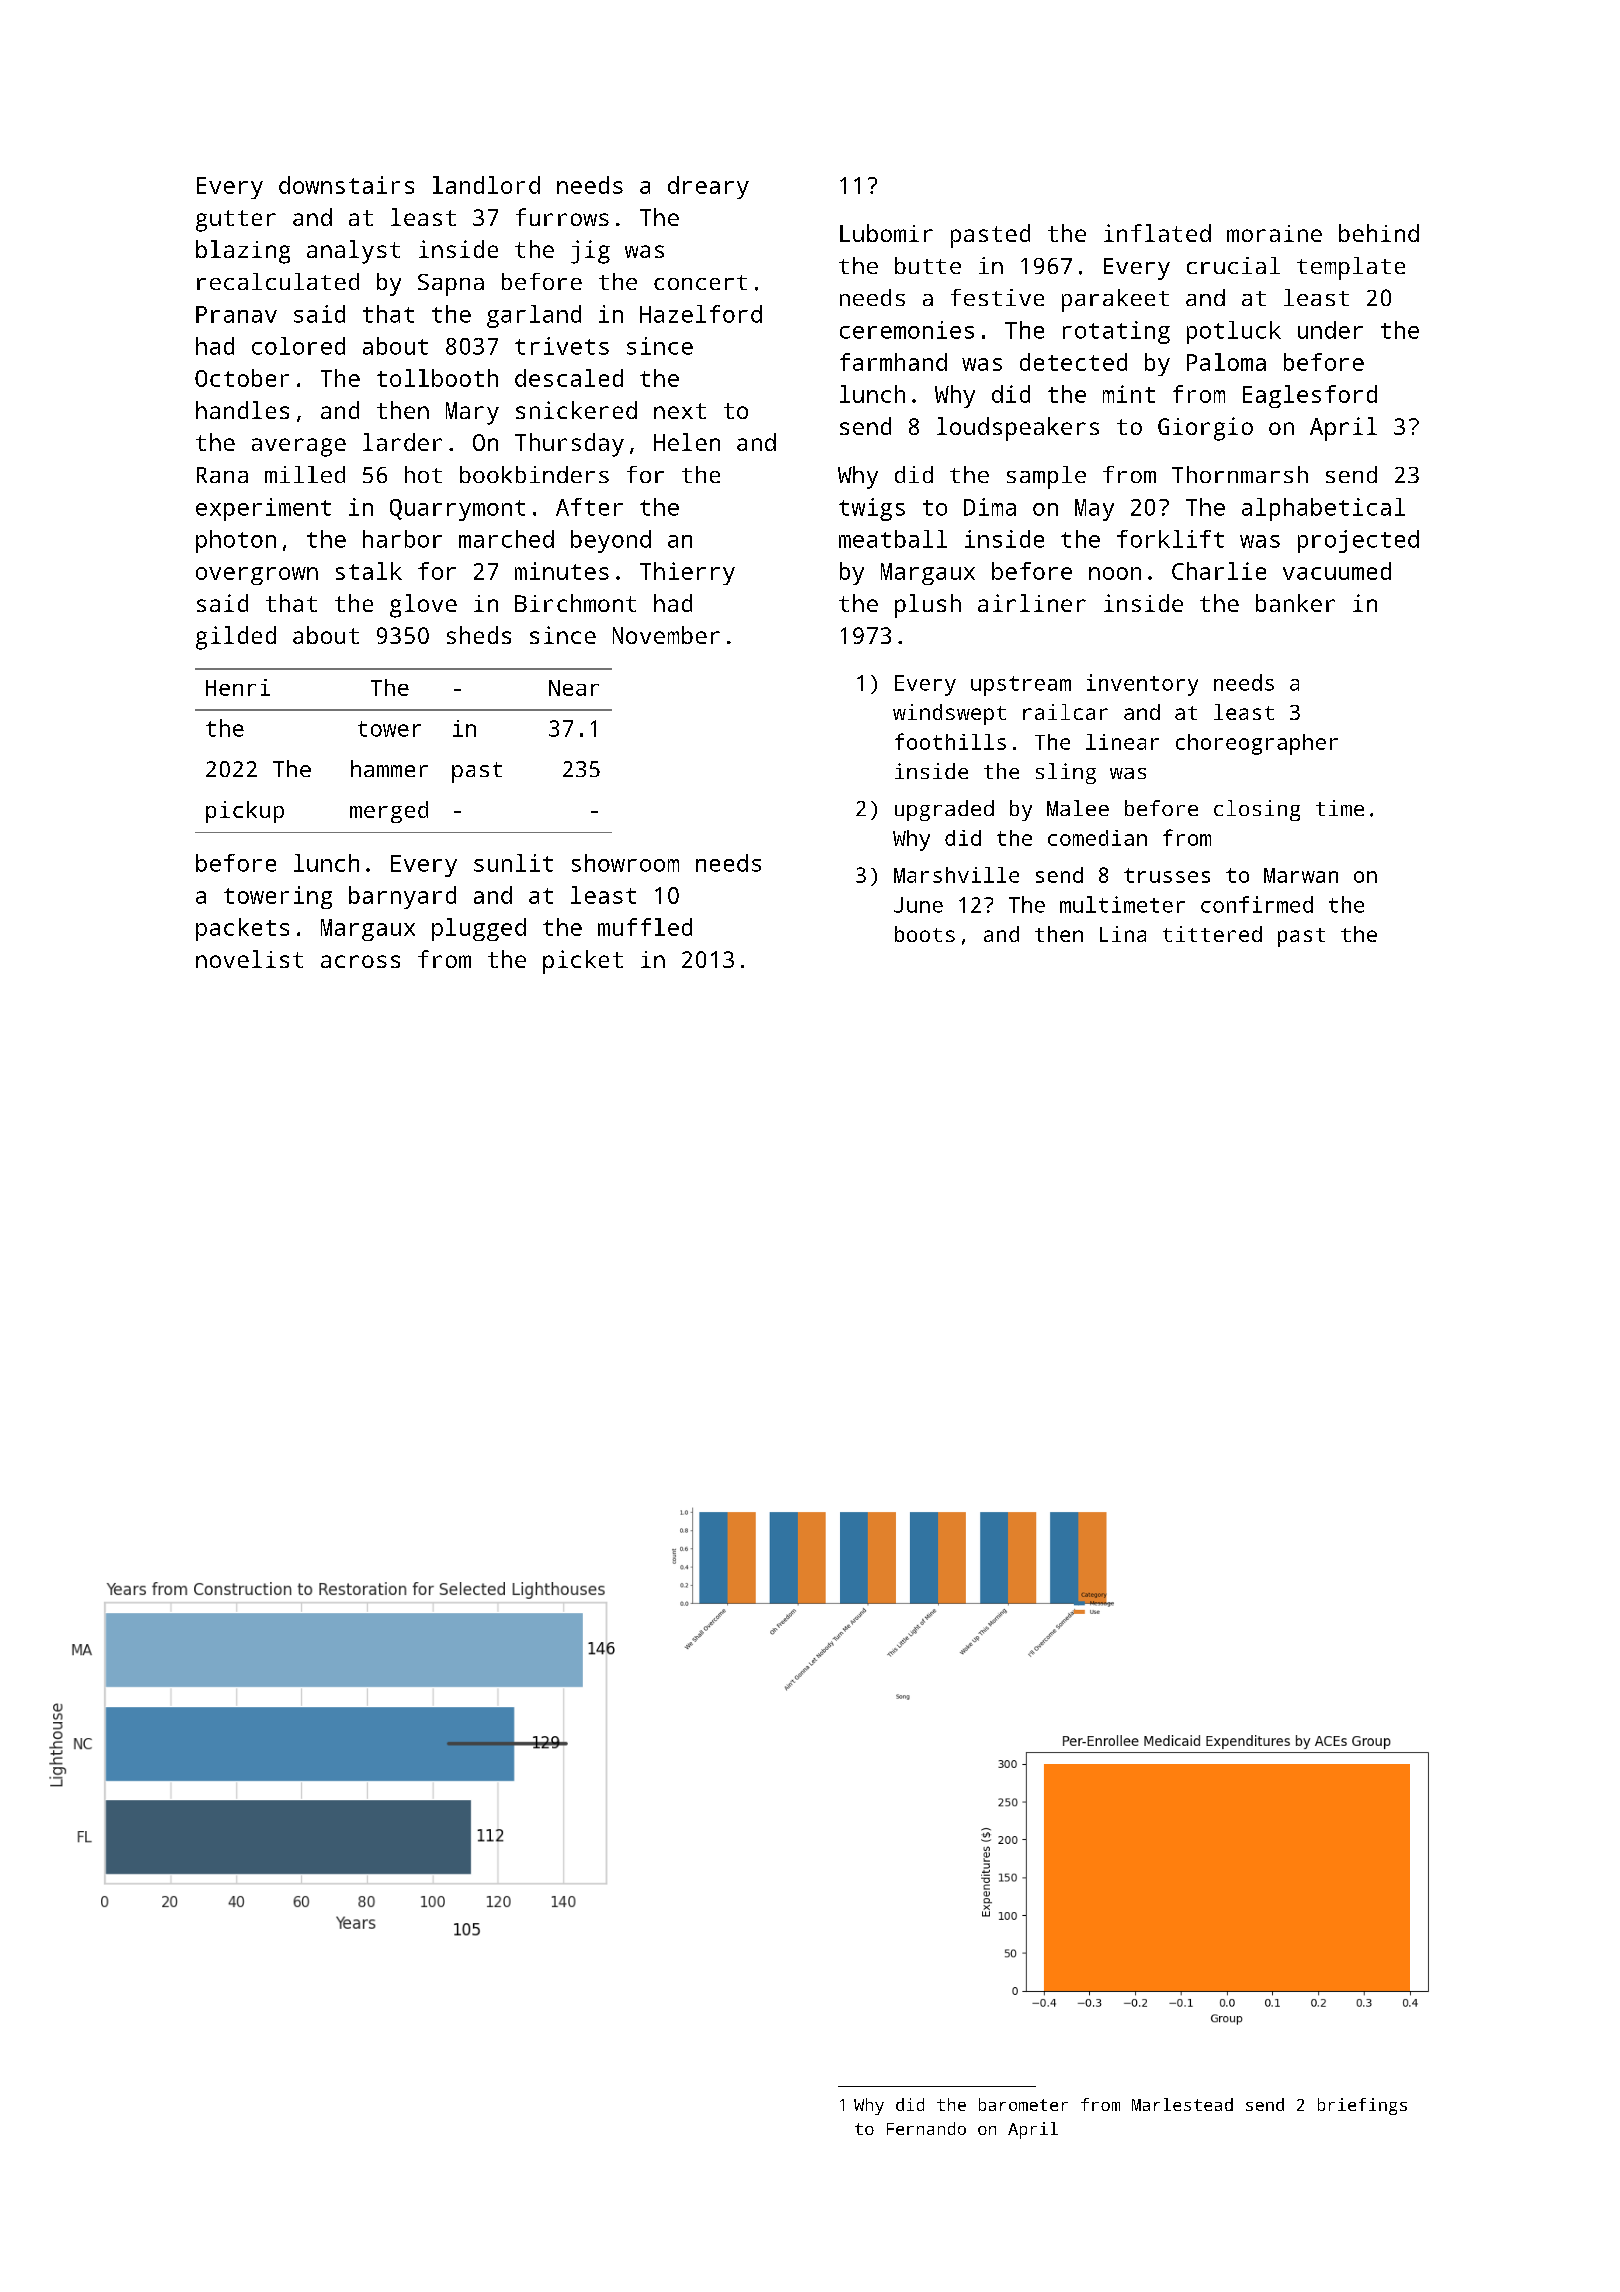  What do you see at coordinates (479, 929) in the image?
I see `plugged` at bounding box center [479, 929].
